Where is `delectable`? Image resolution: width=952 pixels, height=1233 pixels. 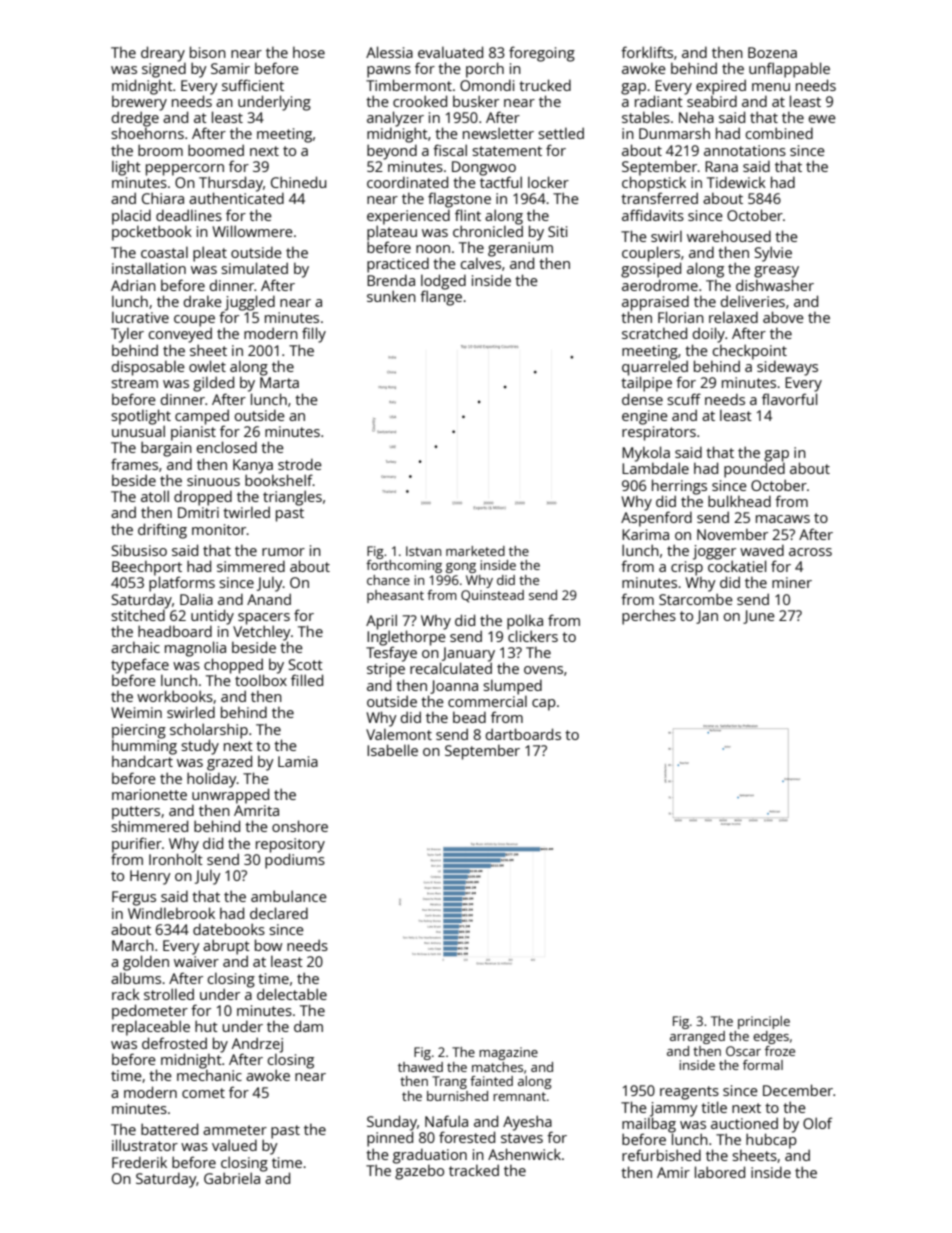 delectable is located at coordinates (292, 994).
